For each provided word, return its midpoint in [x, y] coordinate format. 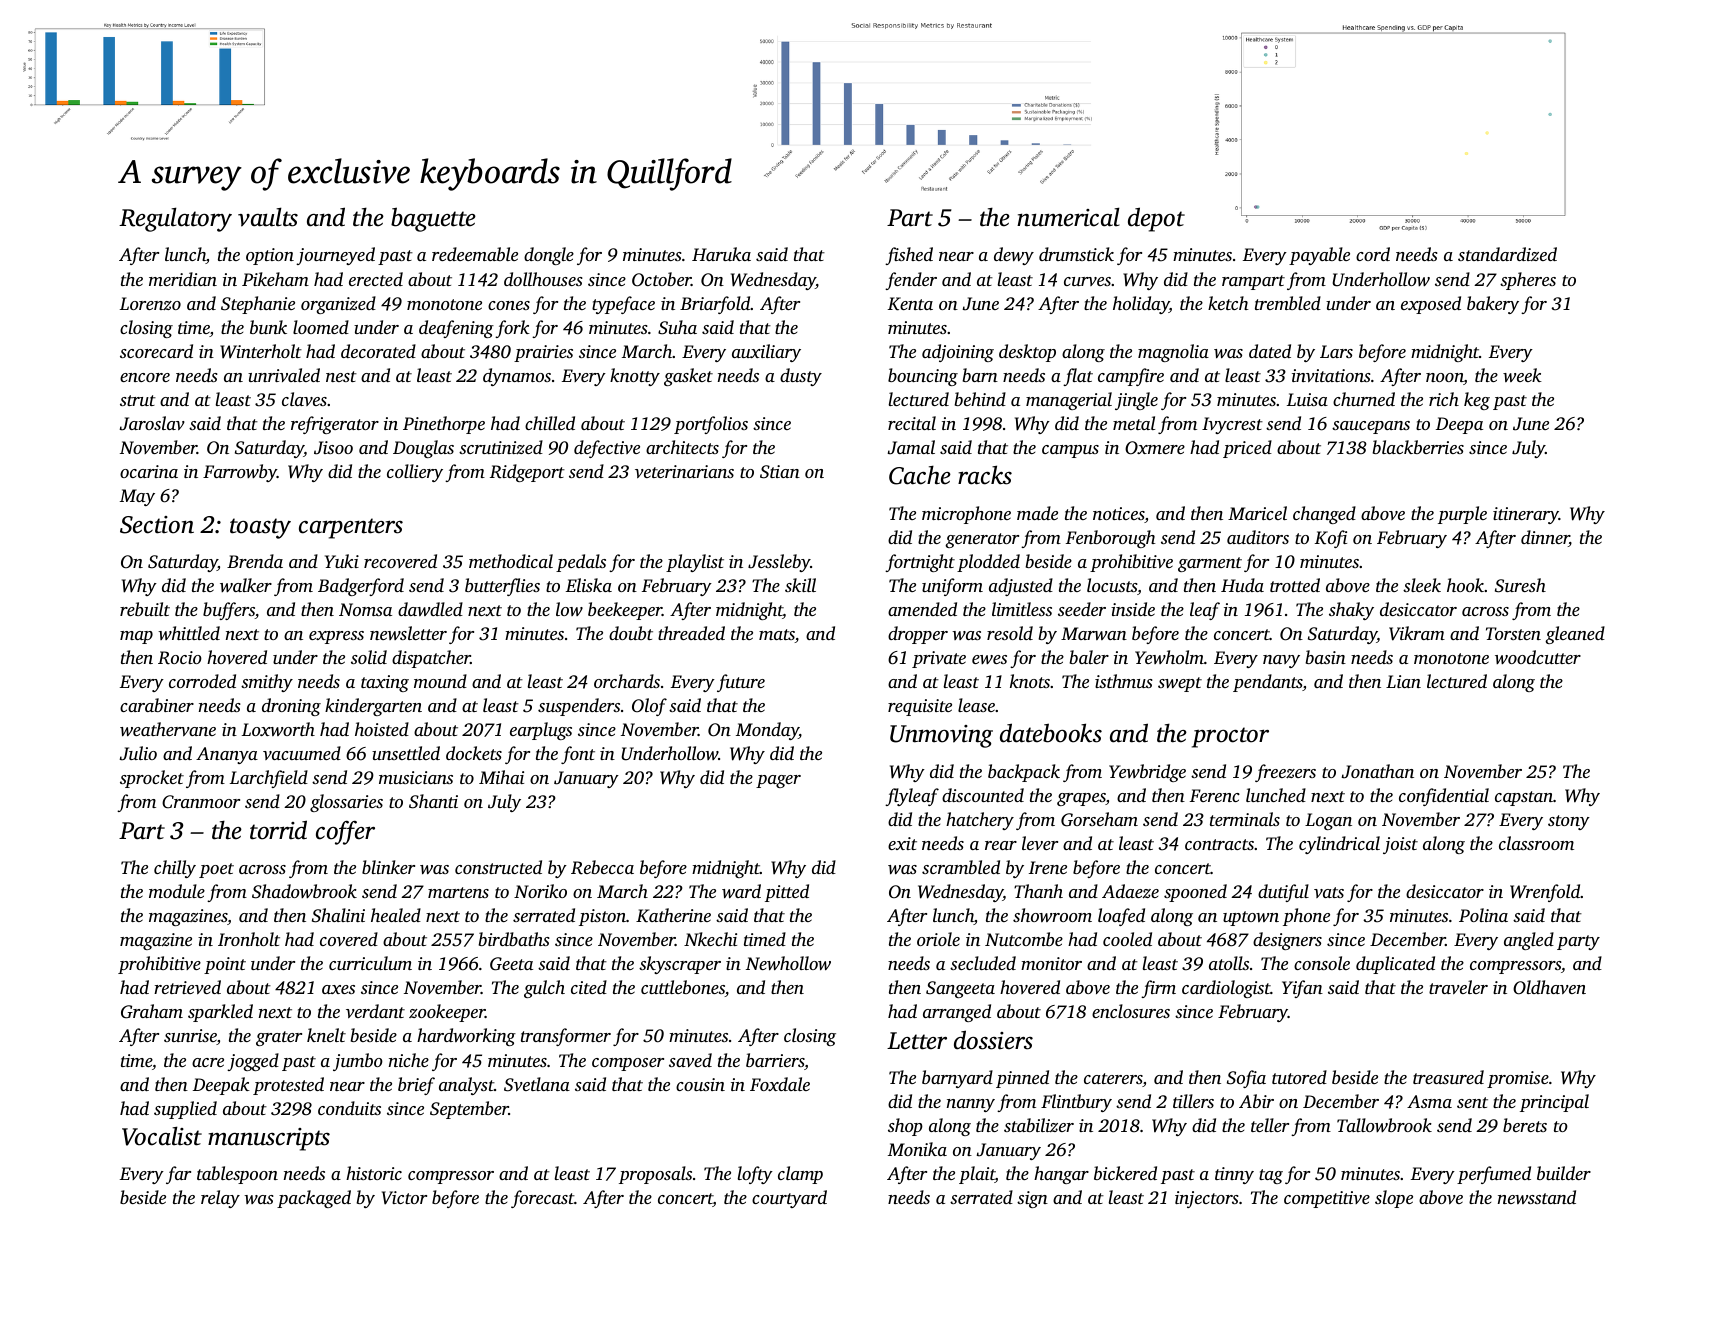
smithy [267, 683]
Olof [649, 707]
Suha [677, 327]
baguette [433, 219]
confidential [1444, 797]
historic [374, 1173]
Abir [1256, 1101]
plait [977, 1175]
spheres [1528, 281]
